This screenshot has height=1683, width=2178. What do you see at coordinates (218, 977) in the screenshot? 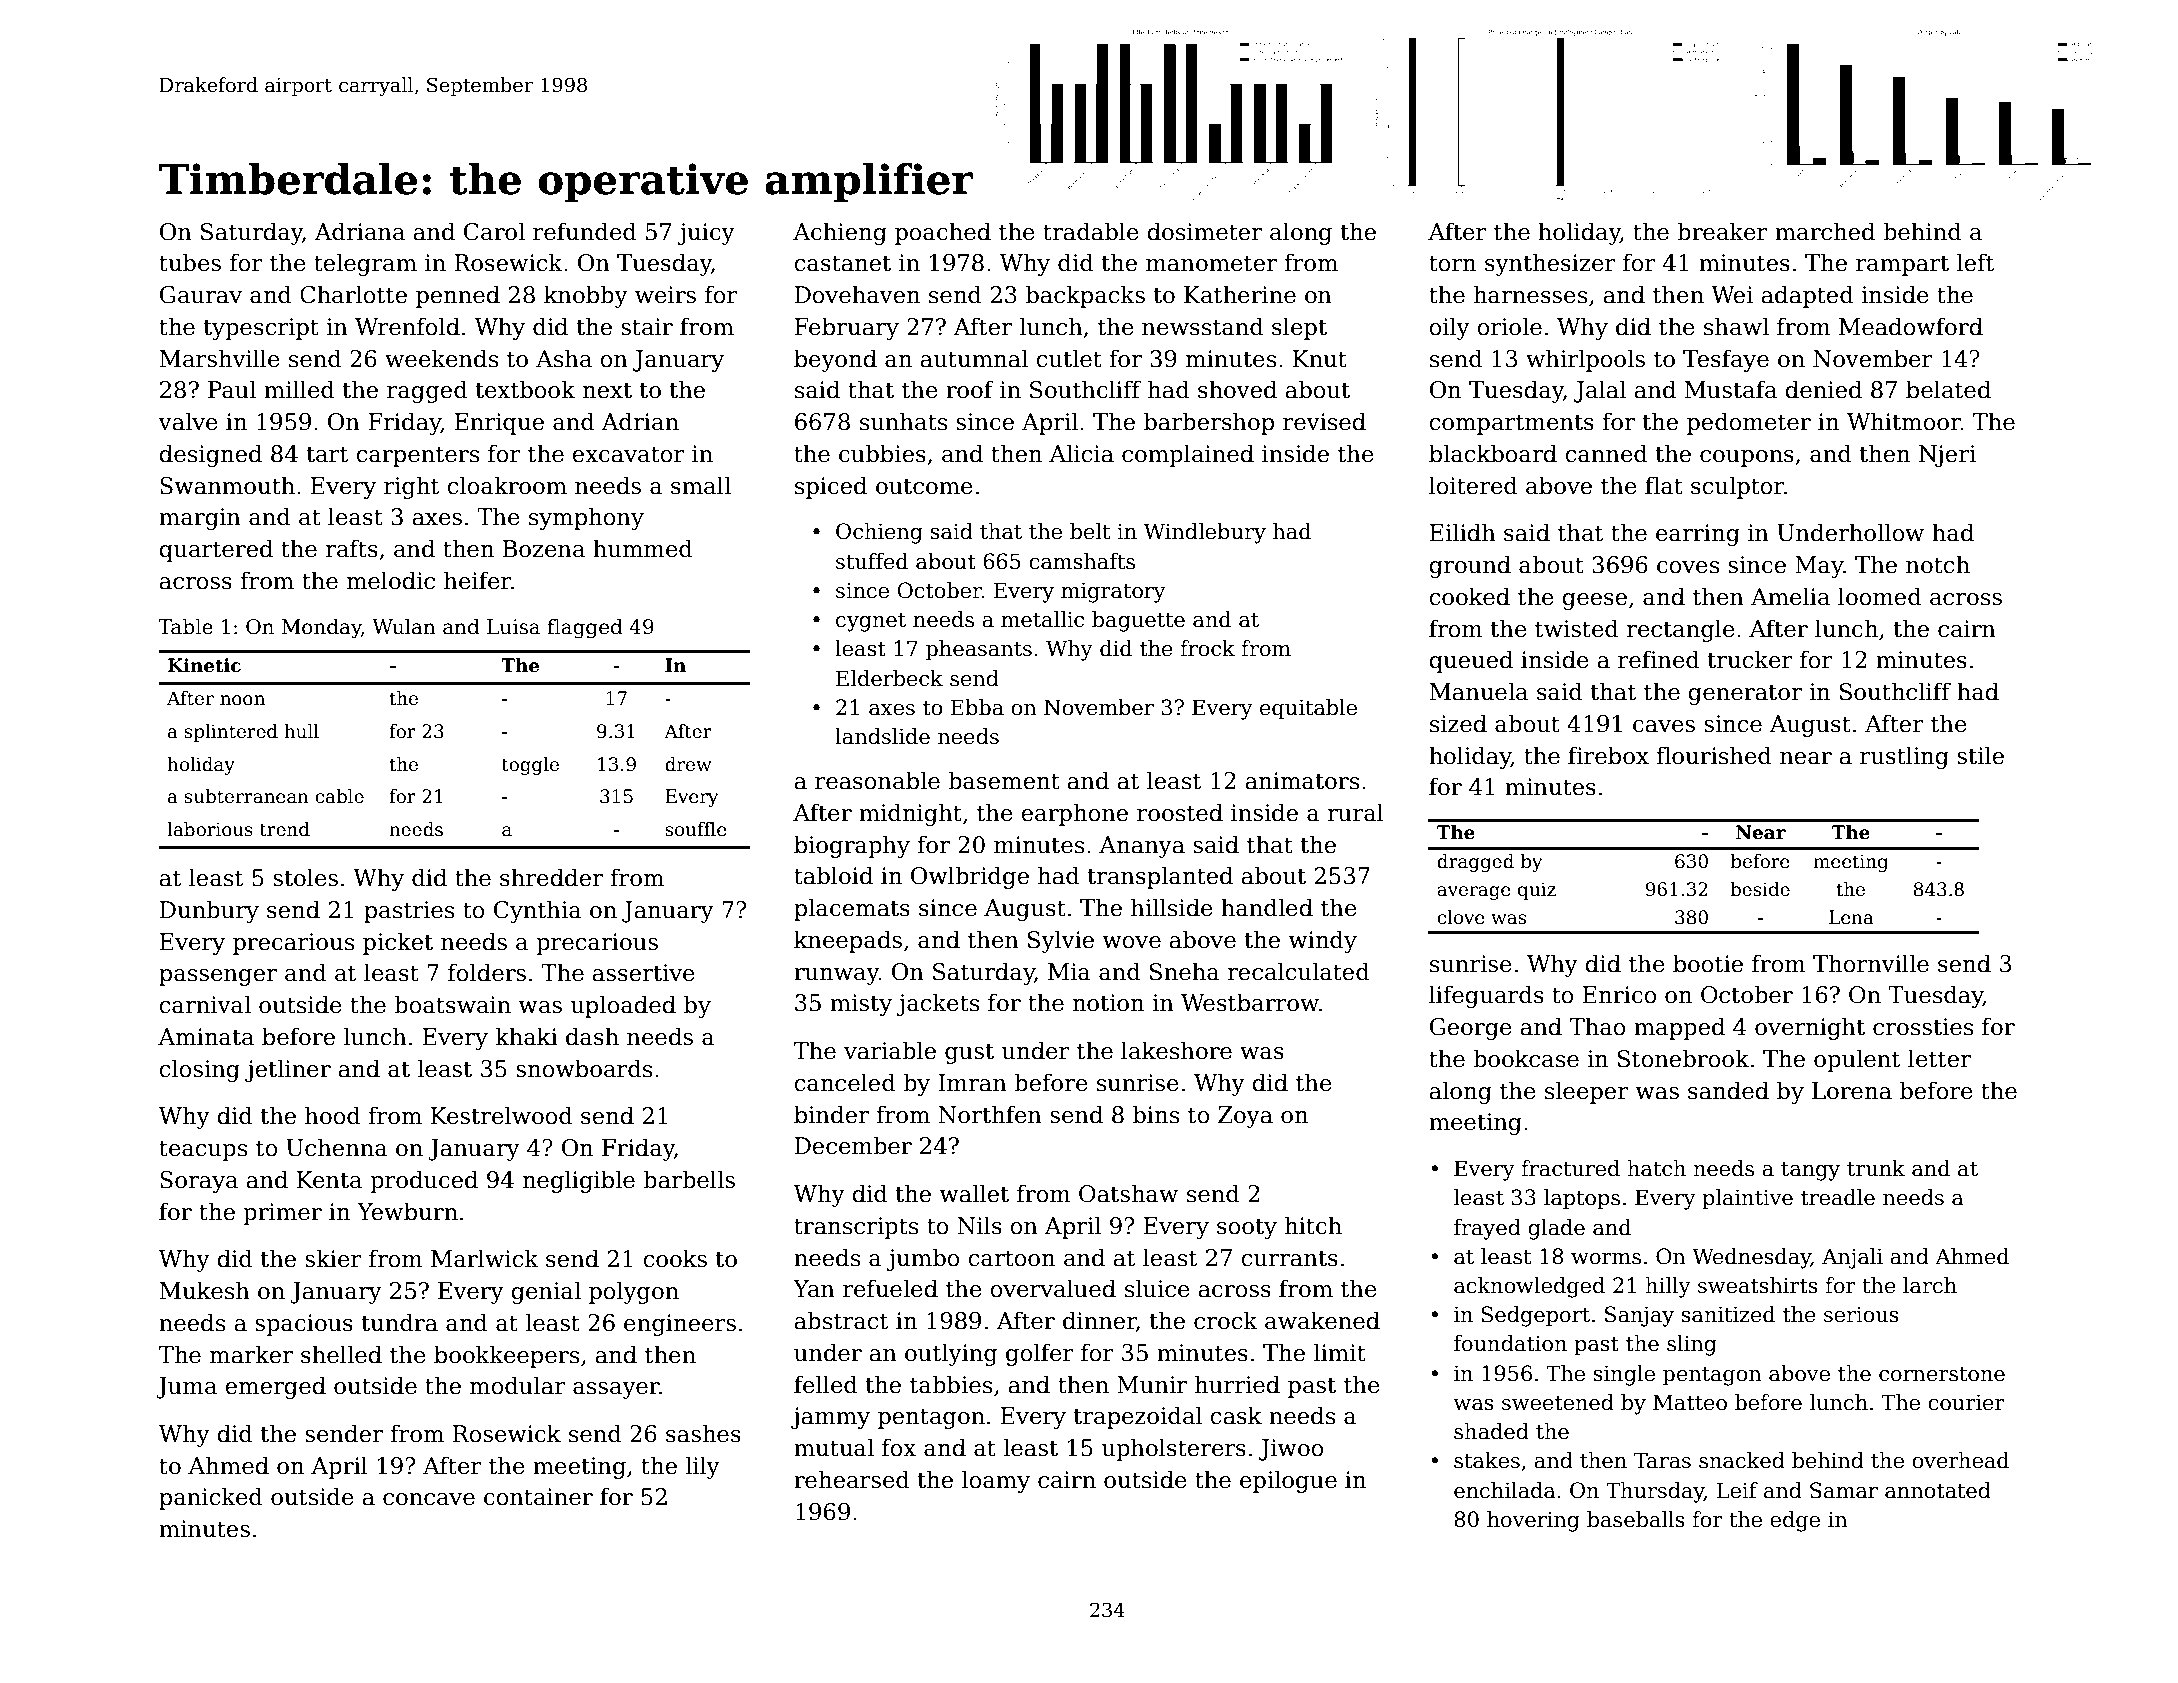
I see `passenger` at bounding box center [218, 977].
